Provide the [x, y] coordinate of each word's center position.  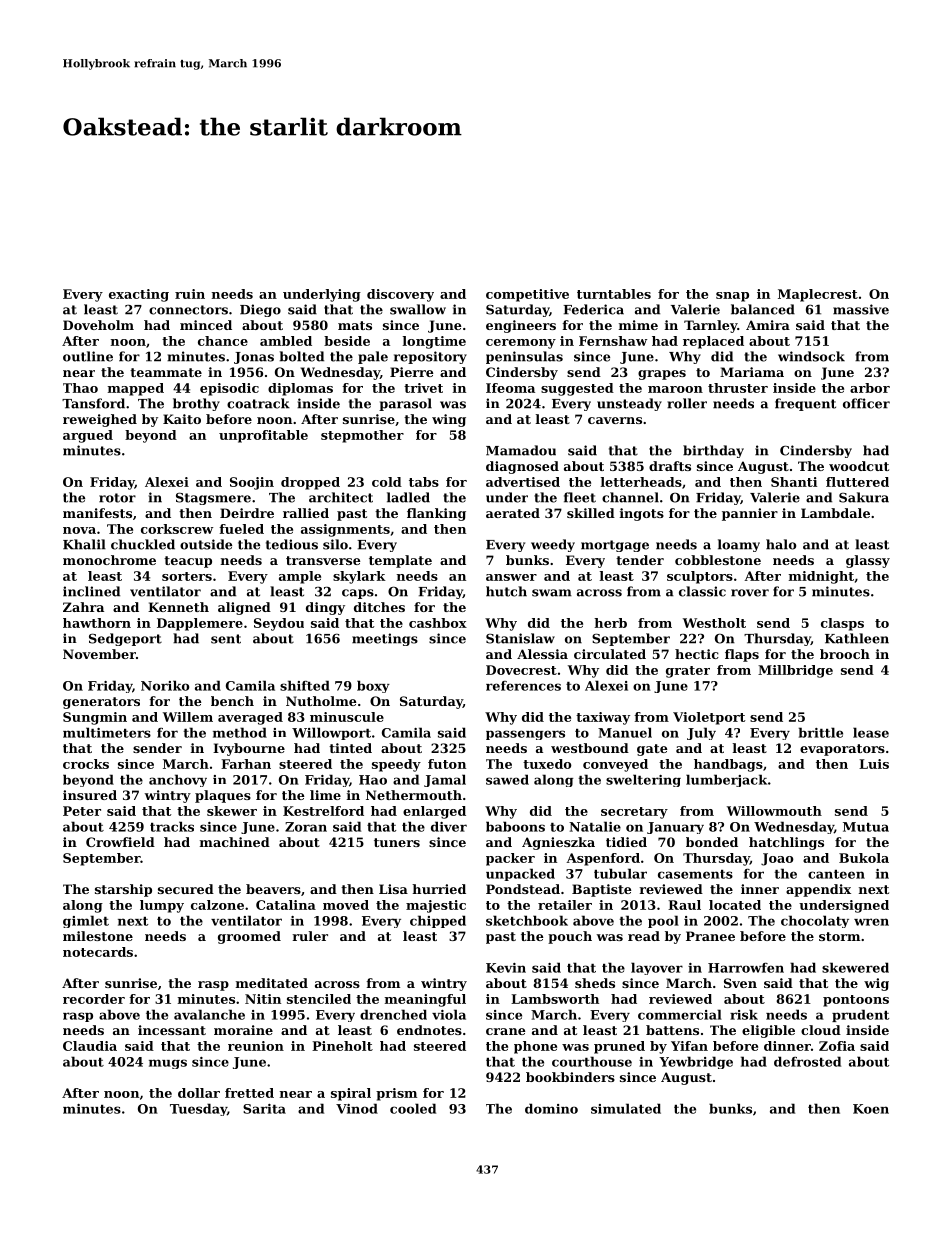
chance [223, 341]
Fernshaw [613, 341]
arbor [870, 388]
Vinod [357, 1108]
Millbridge [795, 671]
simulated [626, 1108]
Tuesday [198, 1109]
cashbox [438, 623]
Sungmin [95, 718]
